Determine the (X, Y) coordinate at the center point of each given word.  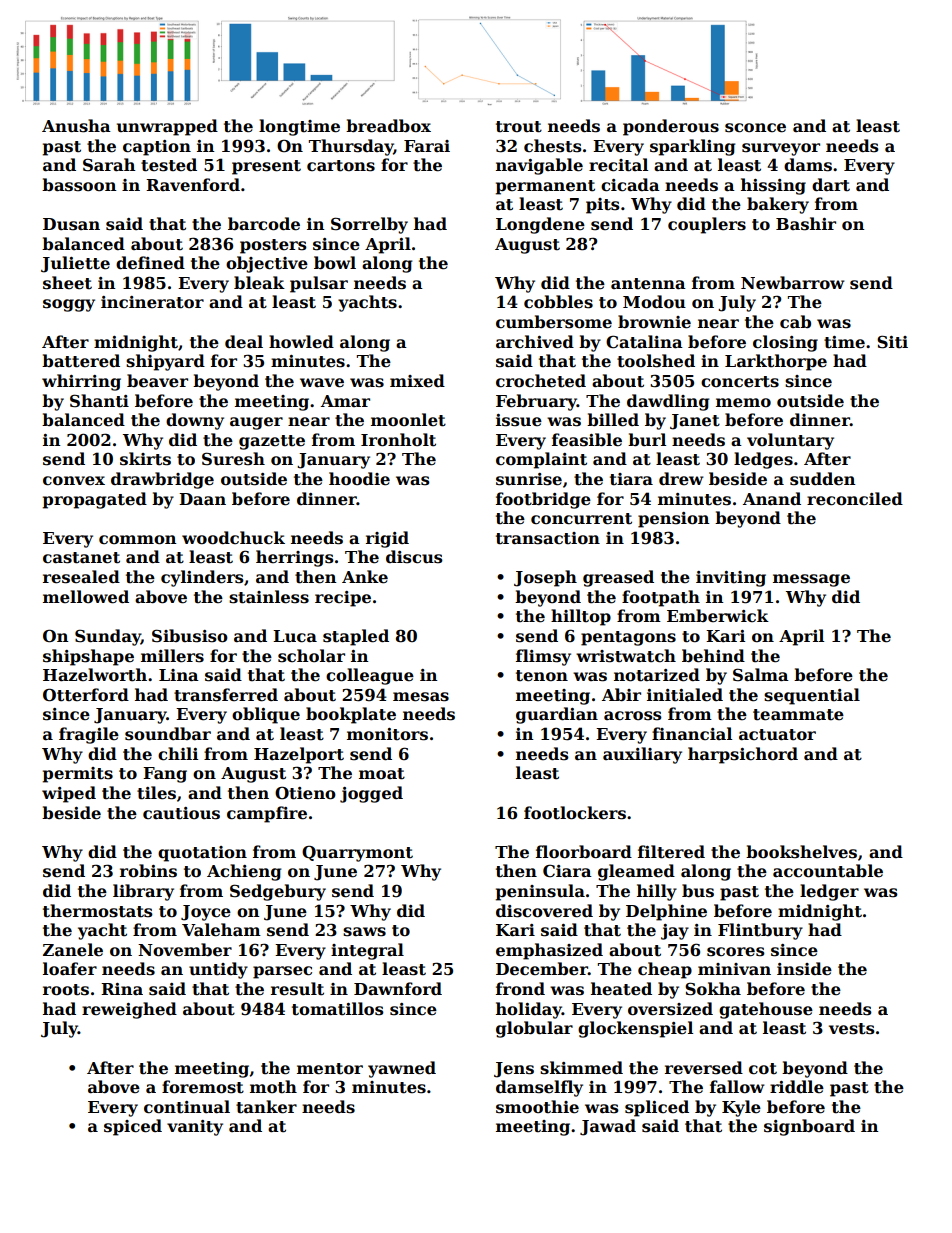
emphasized (549, 951)
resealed (81, 577)
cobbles (558, 302)
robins (148, 871)
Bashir (806, 224)
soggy (69, 305)
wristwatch (626, 656)
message (811, 580)
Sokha (713, 989)
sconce (755, 128)
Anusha (76, 126)
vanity (195, 1128)
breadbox (388, 126)
